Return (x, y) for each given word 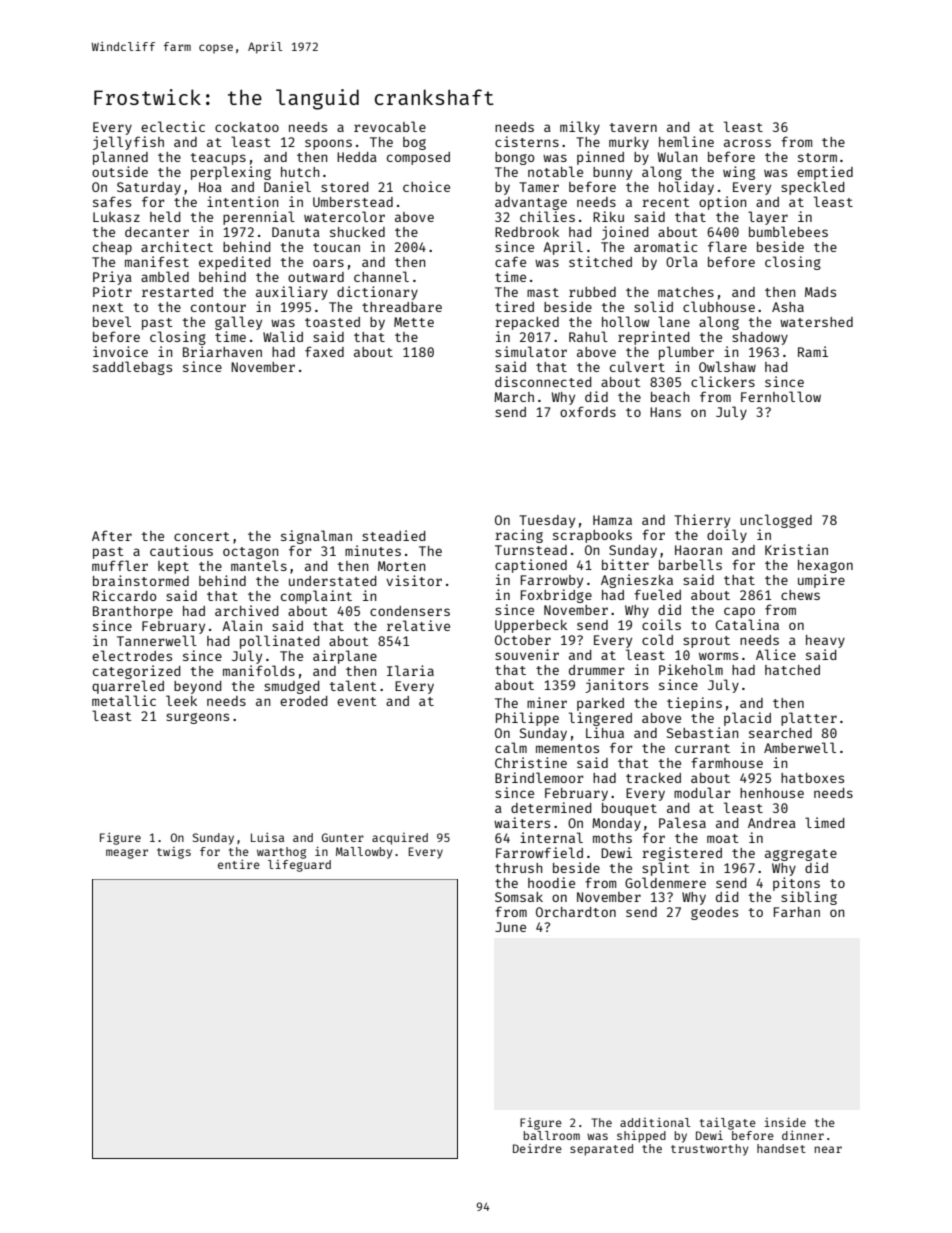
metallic (124, 700)
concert (202, 536)
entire (239, 864)
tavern (633, 127)
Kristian (796, 549)
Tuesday (547, 521)
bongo (515, 158)
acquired (400, 839)
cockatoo (247, 127)
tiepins (694, 704)
